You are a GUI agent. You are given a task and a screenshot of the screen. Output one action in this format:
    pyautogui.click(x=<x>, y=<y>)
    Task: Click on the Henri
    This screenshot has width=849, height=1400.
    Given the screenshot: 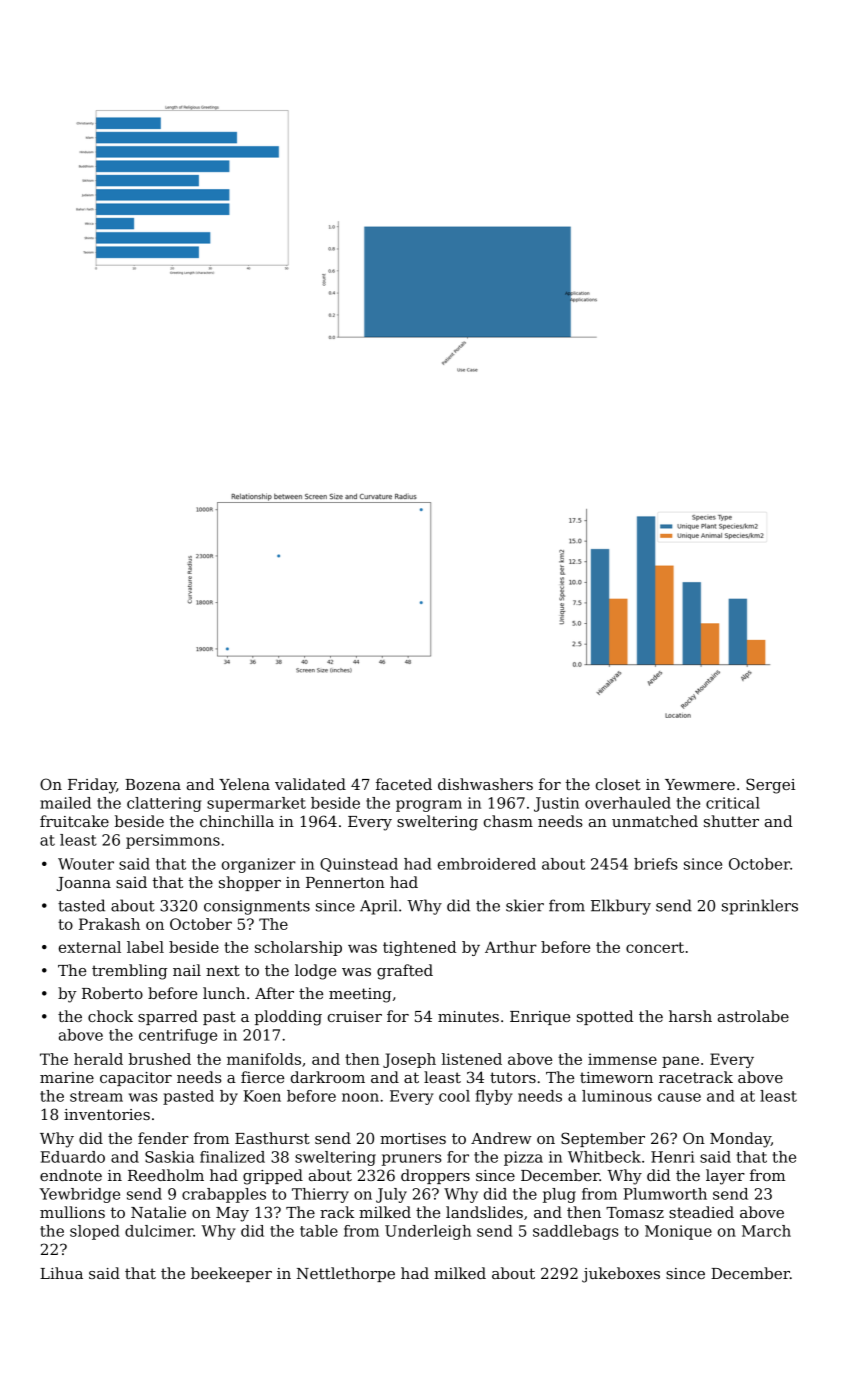 What is the action you would take?
    pyautogui.click(x=673, y=1157)
